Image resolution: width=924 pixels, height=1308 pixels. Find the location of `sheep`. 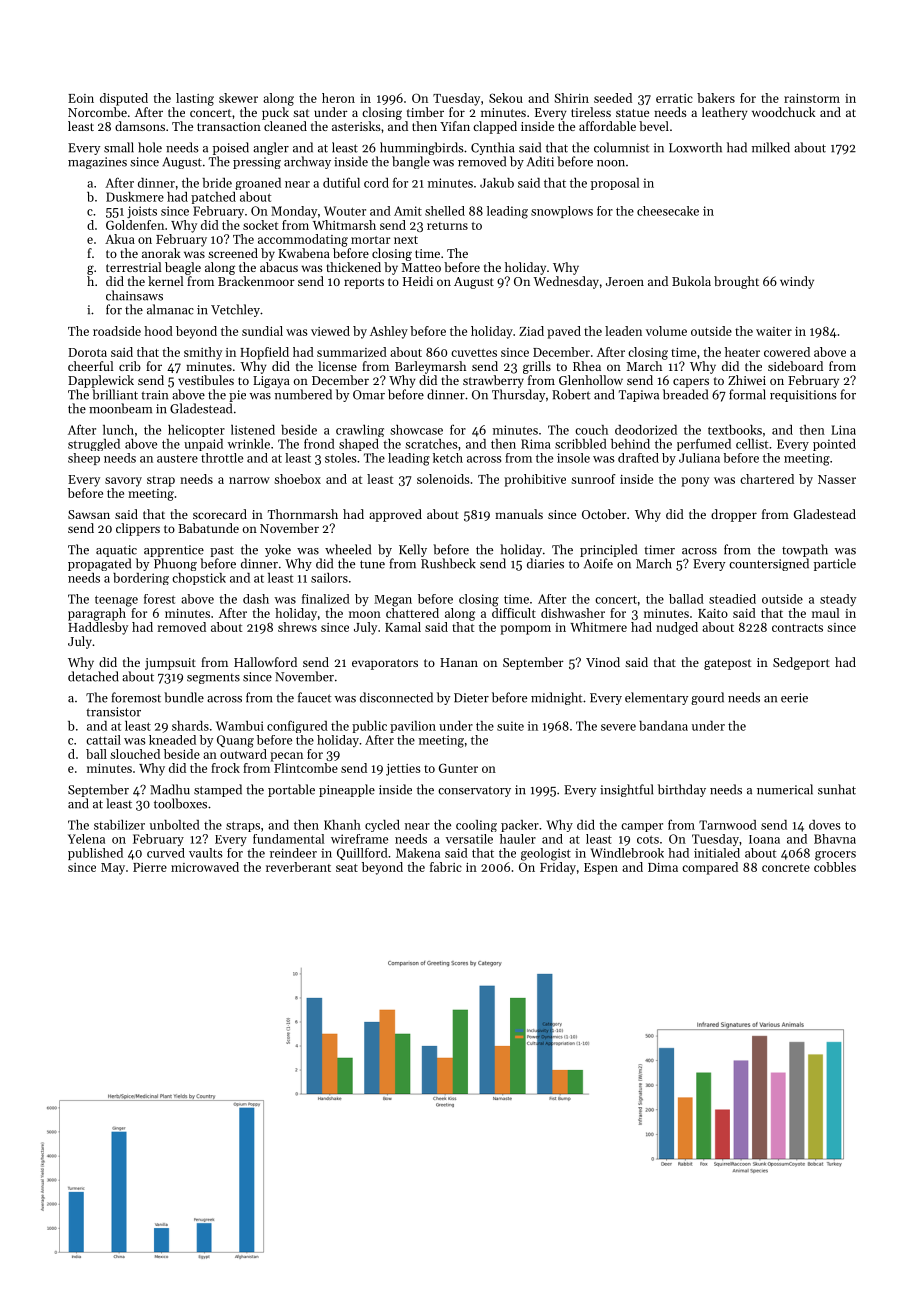

sheep is located at coordinates (84, 459).
